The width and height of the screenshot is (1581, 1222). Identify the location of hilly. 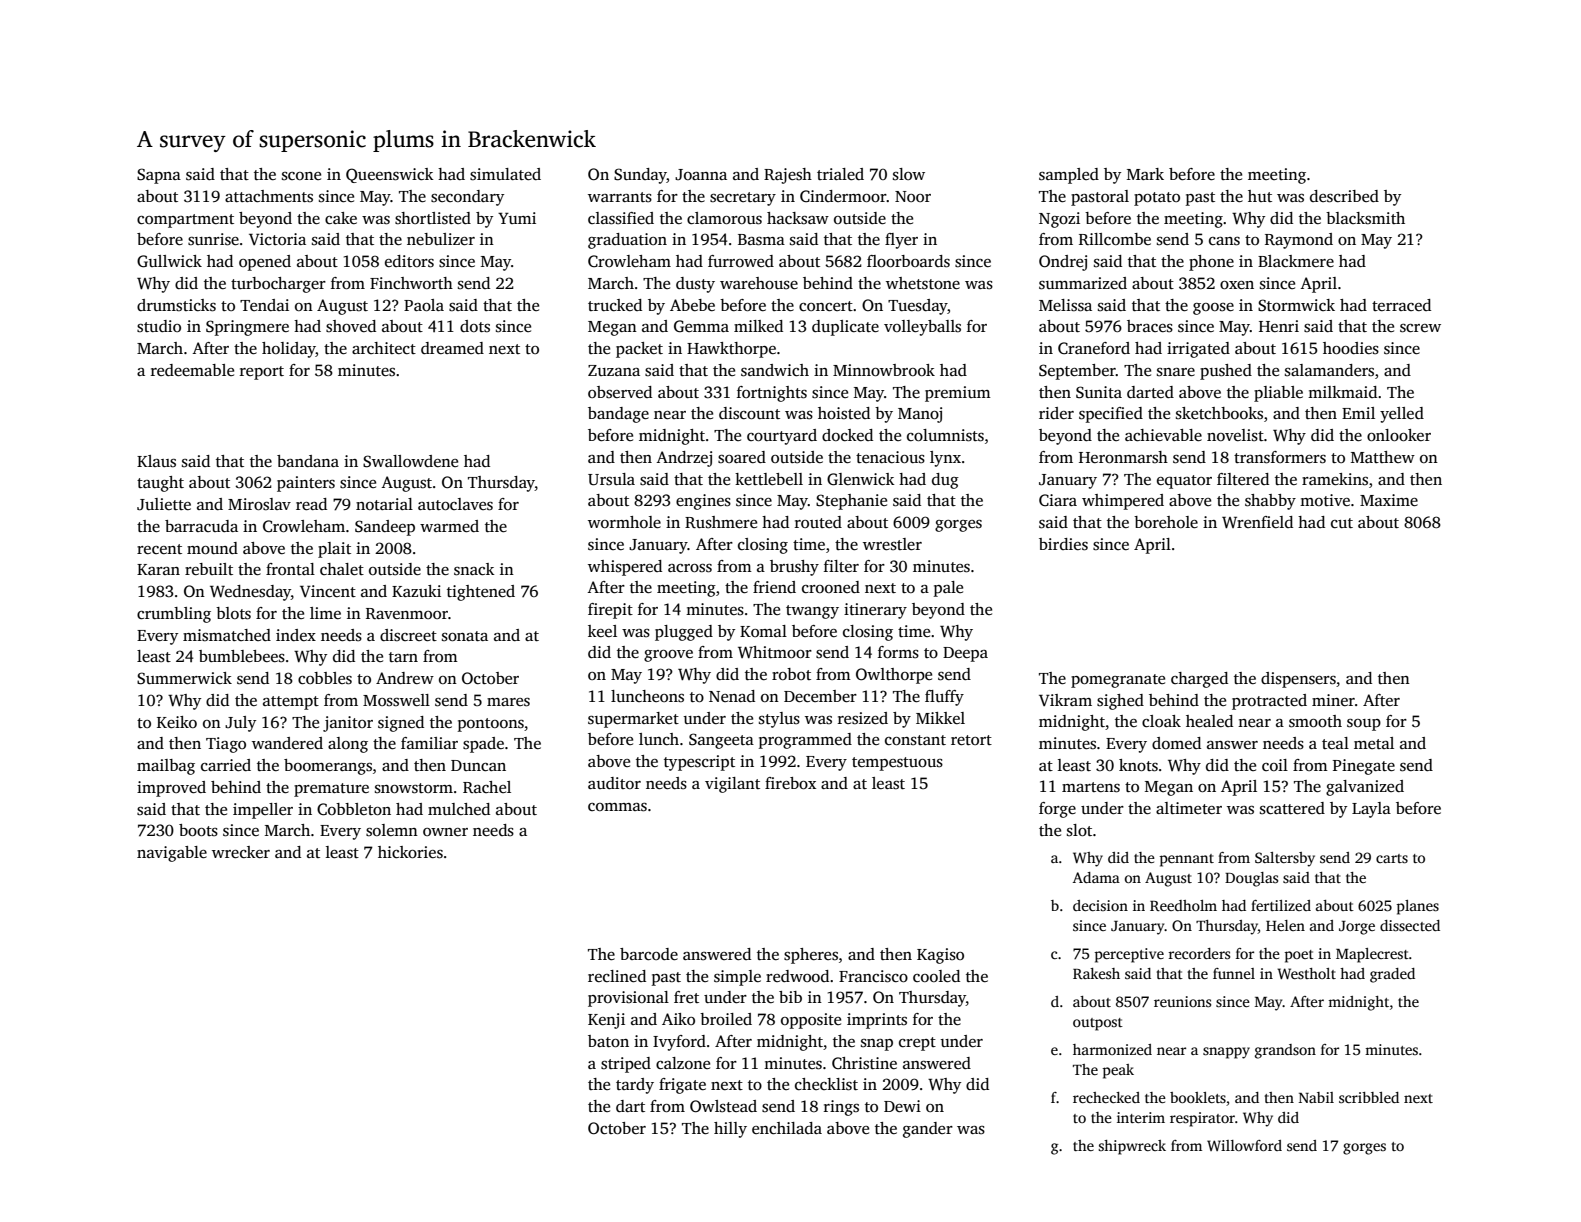
(730, 1130).
